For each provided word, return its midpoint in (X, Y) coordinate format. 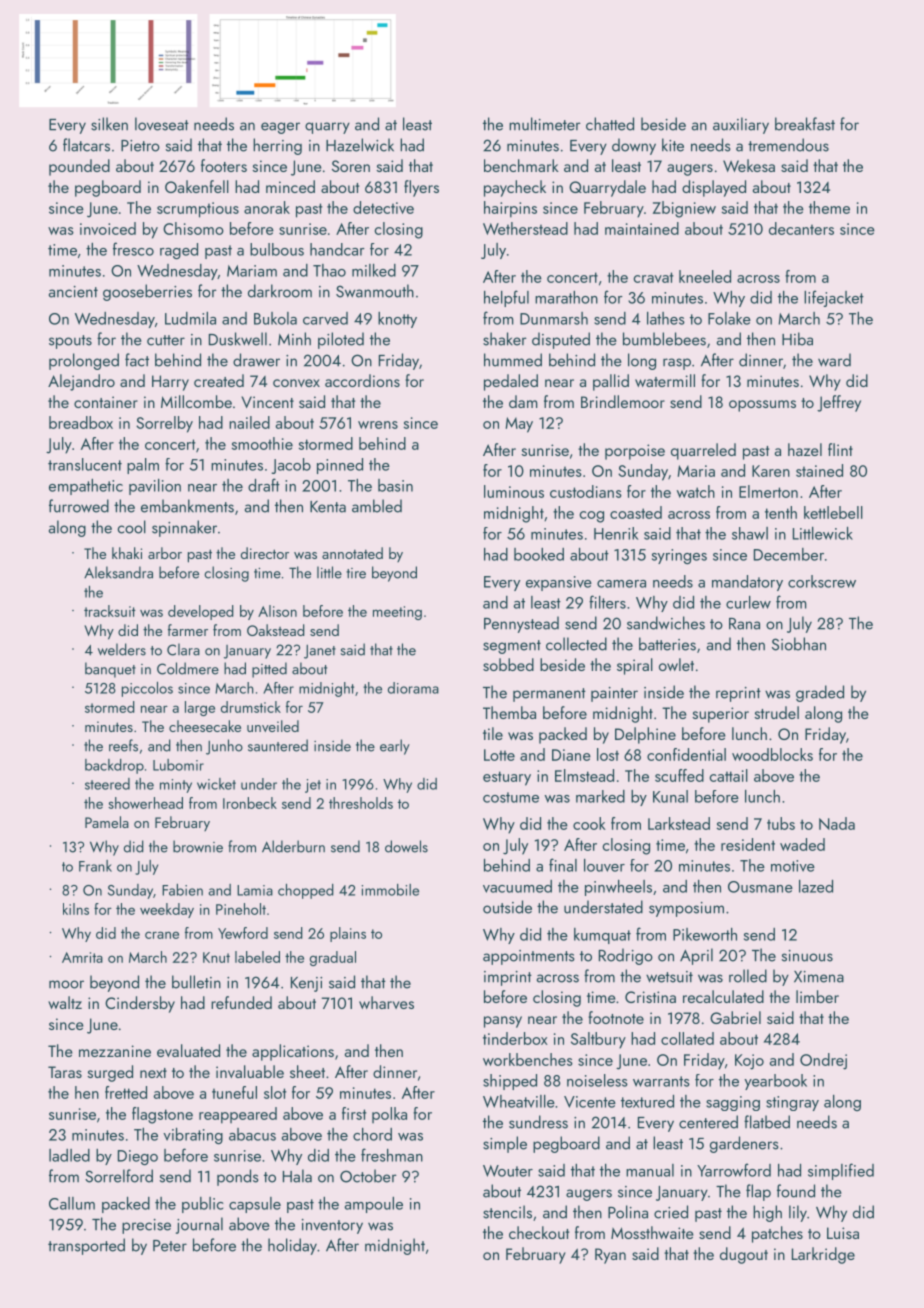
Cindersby (140, 1004)
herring (277, 146)
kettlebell (833, 512)
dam (523, 401)
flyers (421, 188)
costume (511, 797)
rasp (677, 364)
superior (721, 715)
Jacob (291, 466)
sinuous (807, 956)
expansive (559, 583)
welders (122, 649)
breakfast (805, 124)
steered (107, 784)
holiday (292, 1246)
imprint (508, 978)
